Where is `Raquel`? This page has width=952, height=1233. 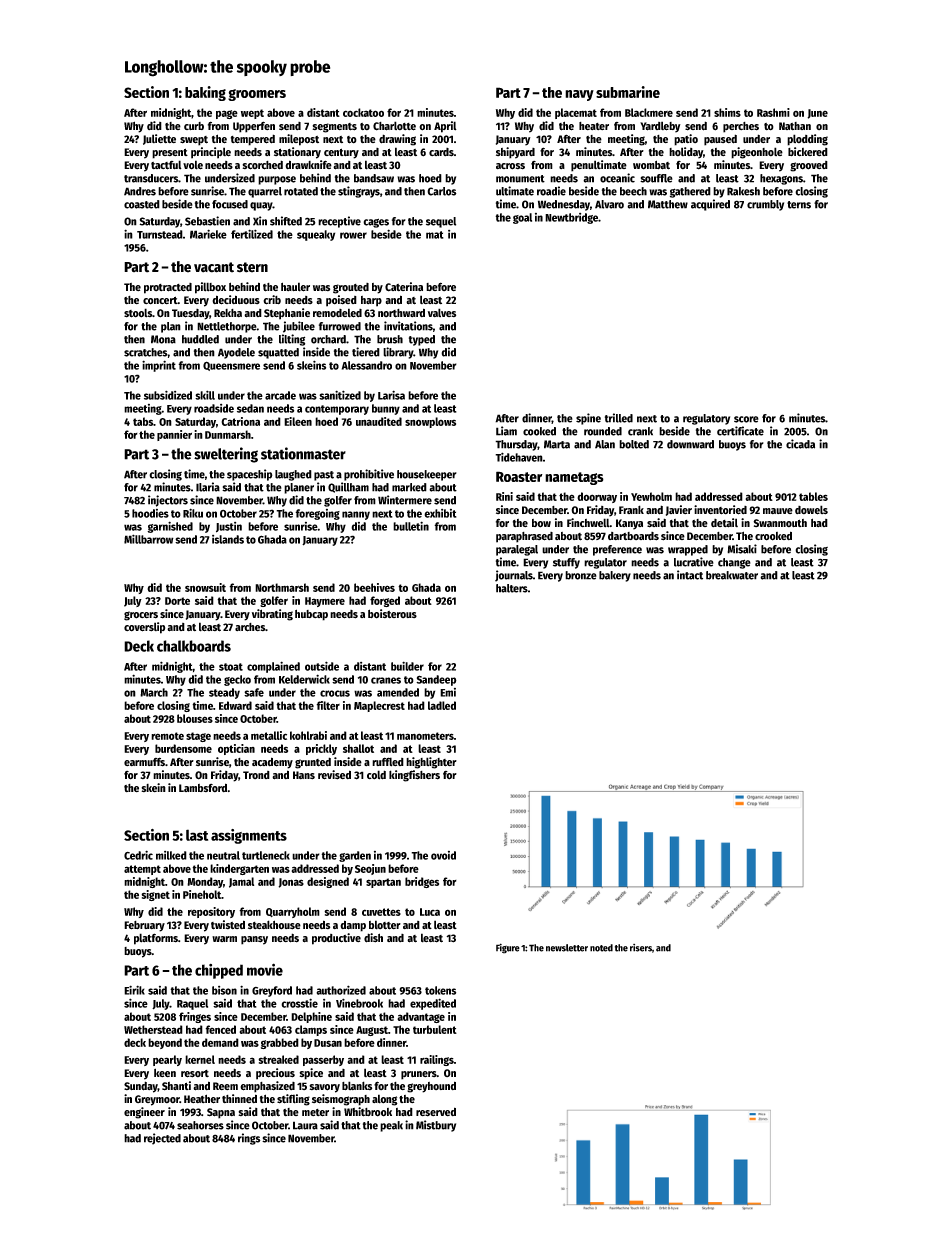 Raquel is located at coordinates (192, 1004).
